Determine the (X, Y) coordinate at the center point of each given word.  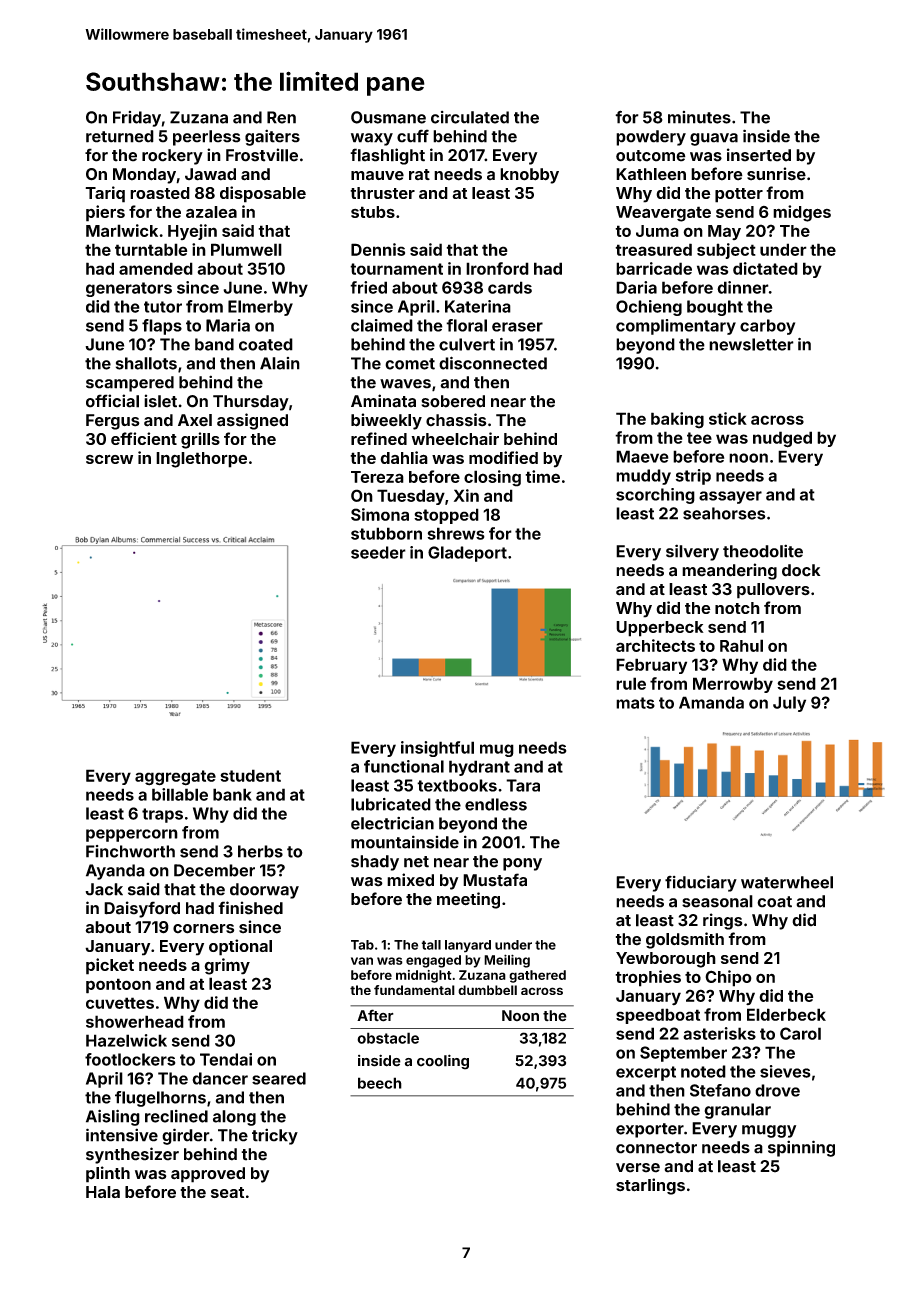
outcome (651, 156)
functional (404, 766)
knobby (529, 176)
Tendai (226, 1059)
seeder (378, 552)
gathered (537, 976)
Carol (800, 1033)
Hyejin (192, 232)
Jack (104, 889)
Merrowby (733, 685)
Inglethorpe (201, 460)
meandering (729, 571)
